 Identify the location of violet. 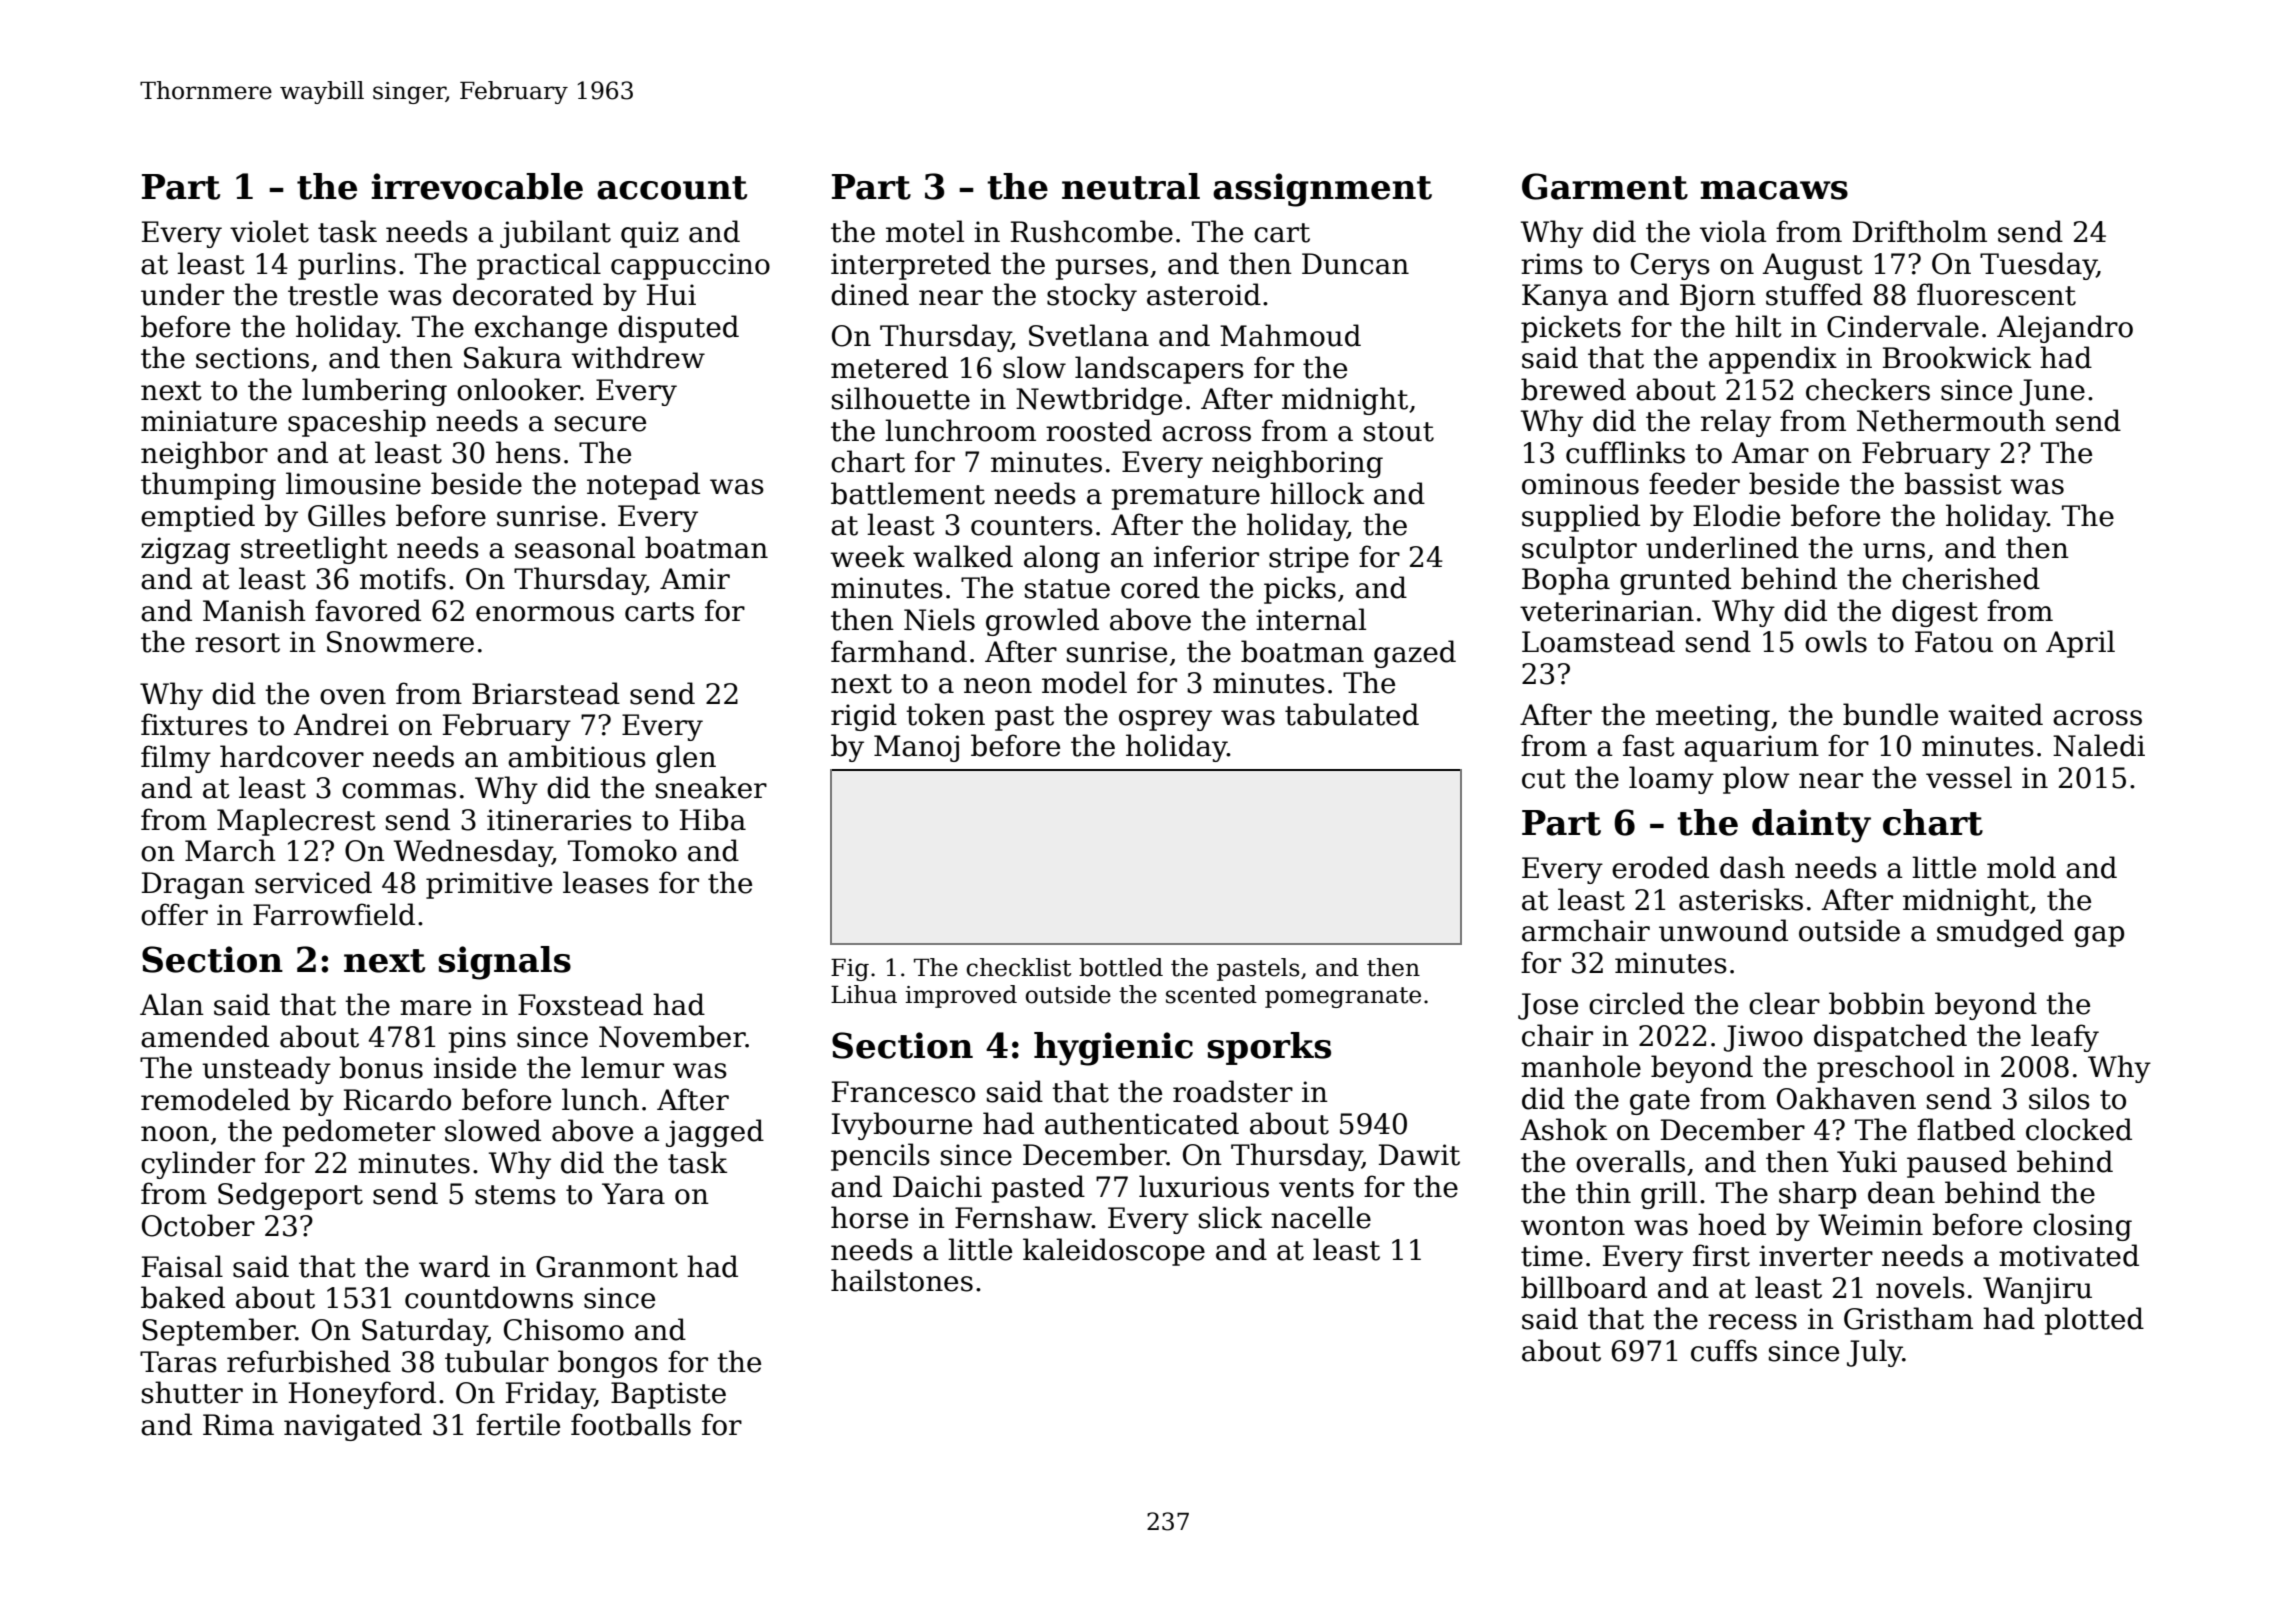
(269, 231).
